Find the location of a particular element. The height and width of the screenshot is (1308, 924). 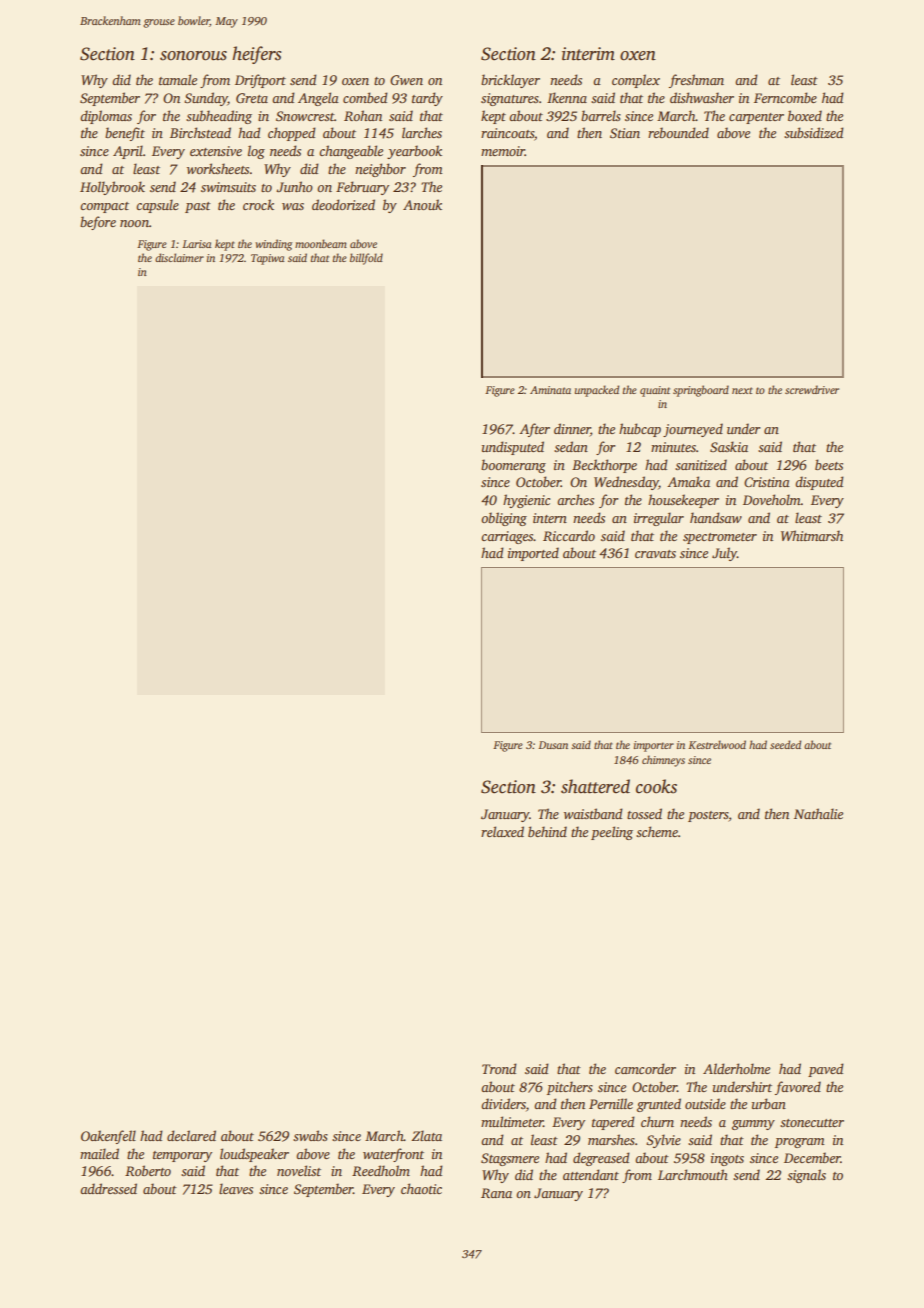

next is located at coordinates (742, 390).
